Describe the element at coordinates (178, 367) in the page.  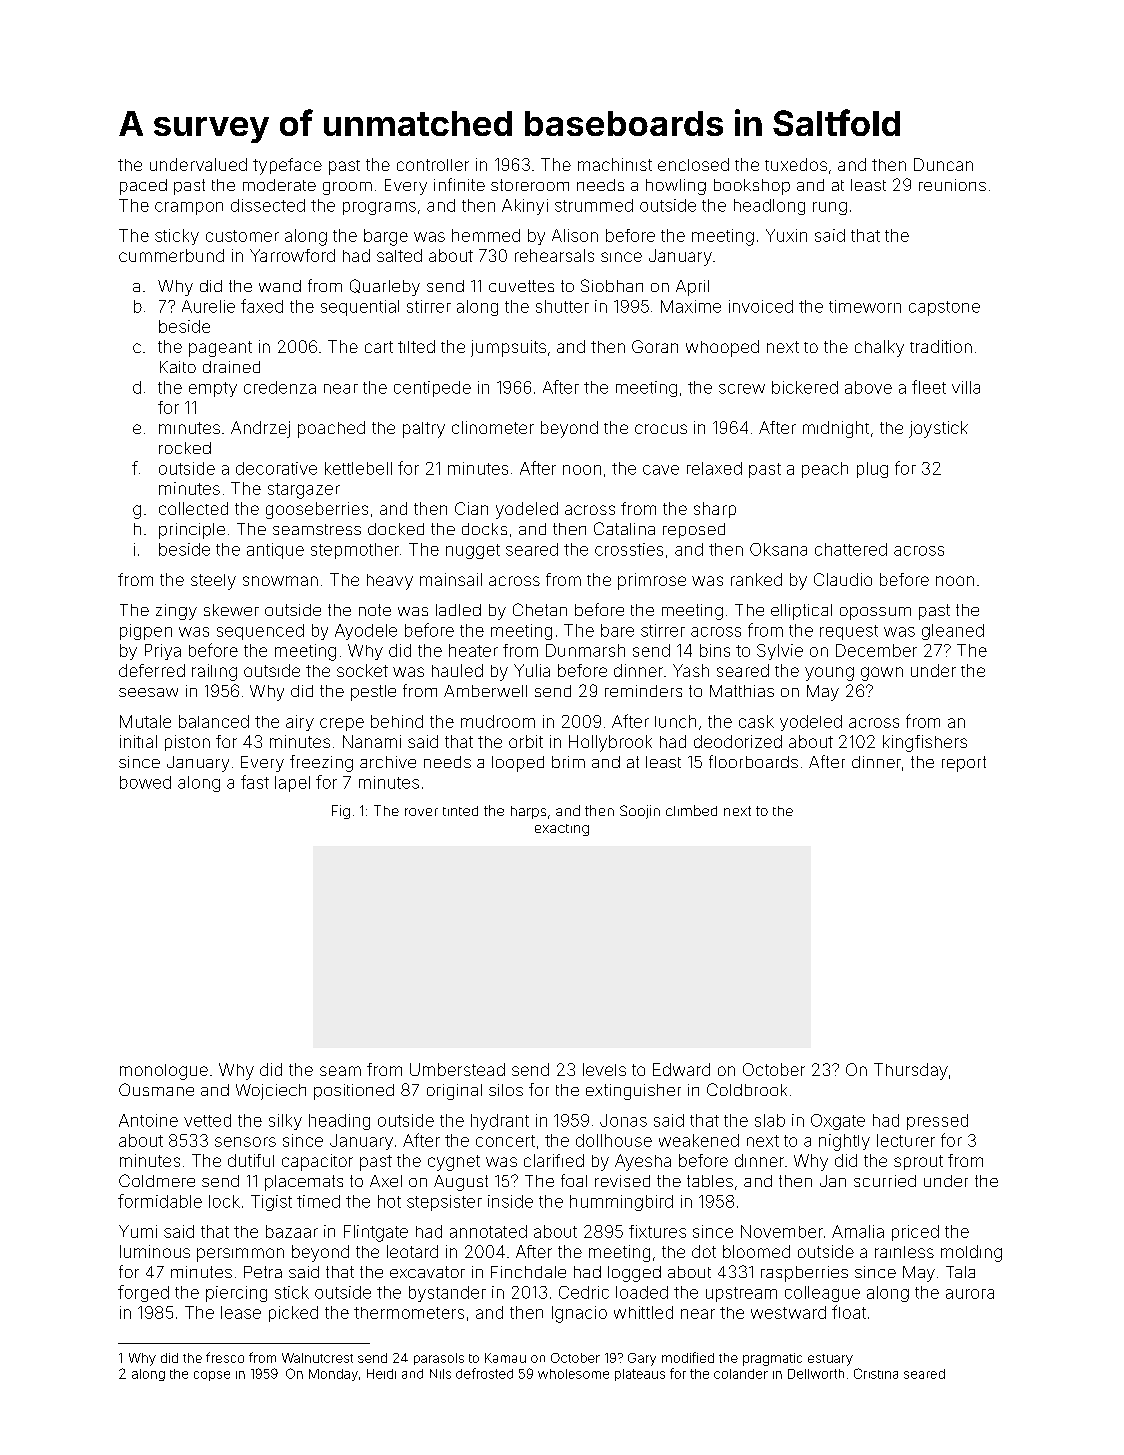
I see `Kaito` at that location.
